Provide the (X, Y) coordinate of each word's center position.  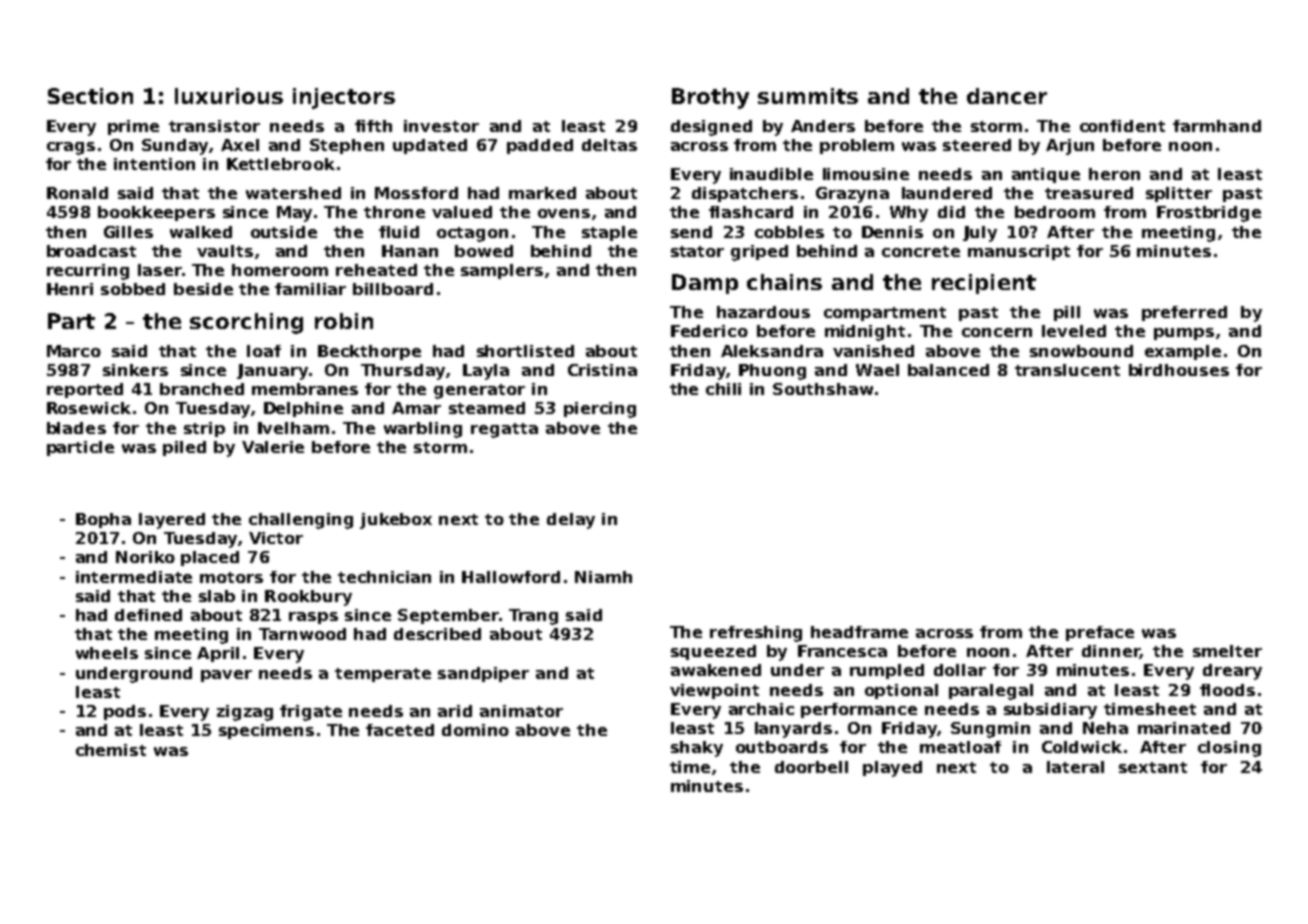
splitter (1179, 194)
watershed (293, 193)
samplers (502, 271)
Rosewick (89, 408)
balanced (948, 370)
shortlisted (525, 351)
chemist (111, 750)
